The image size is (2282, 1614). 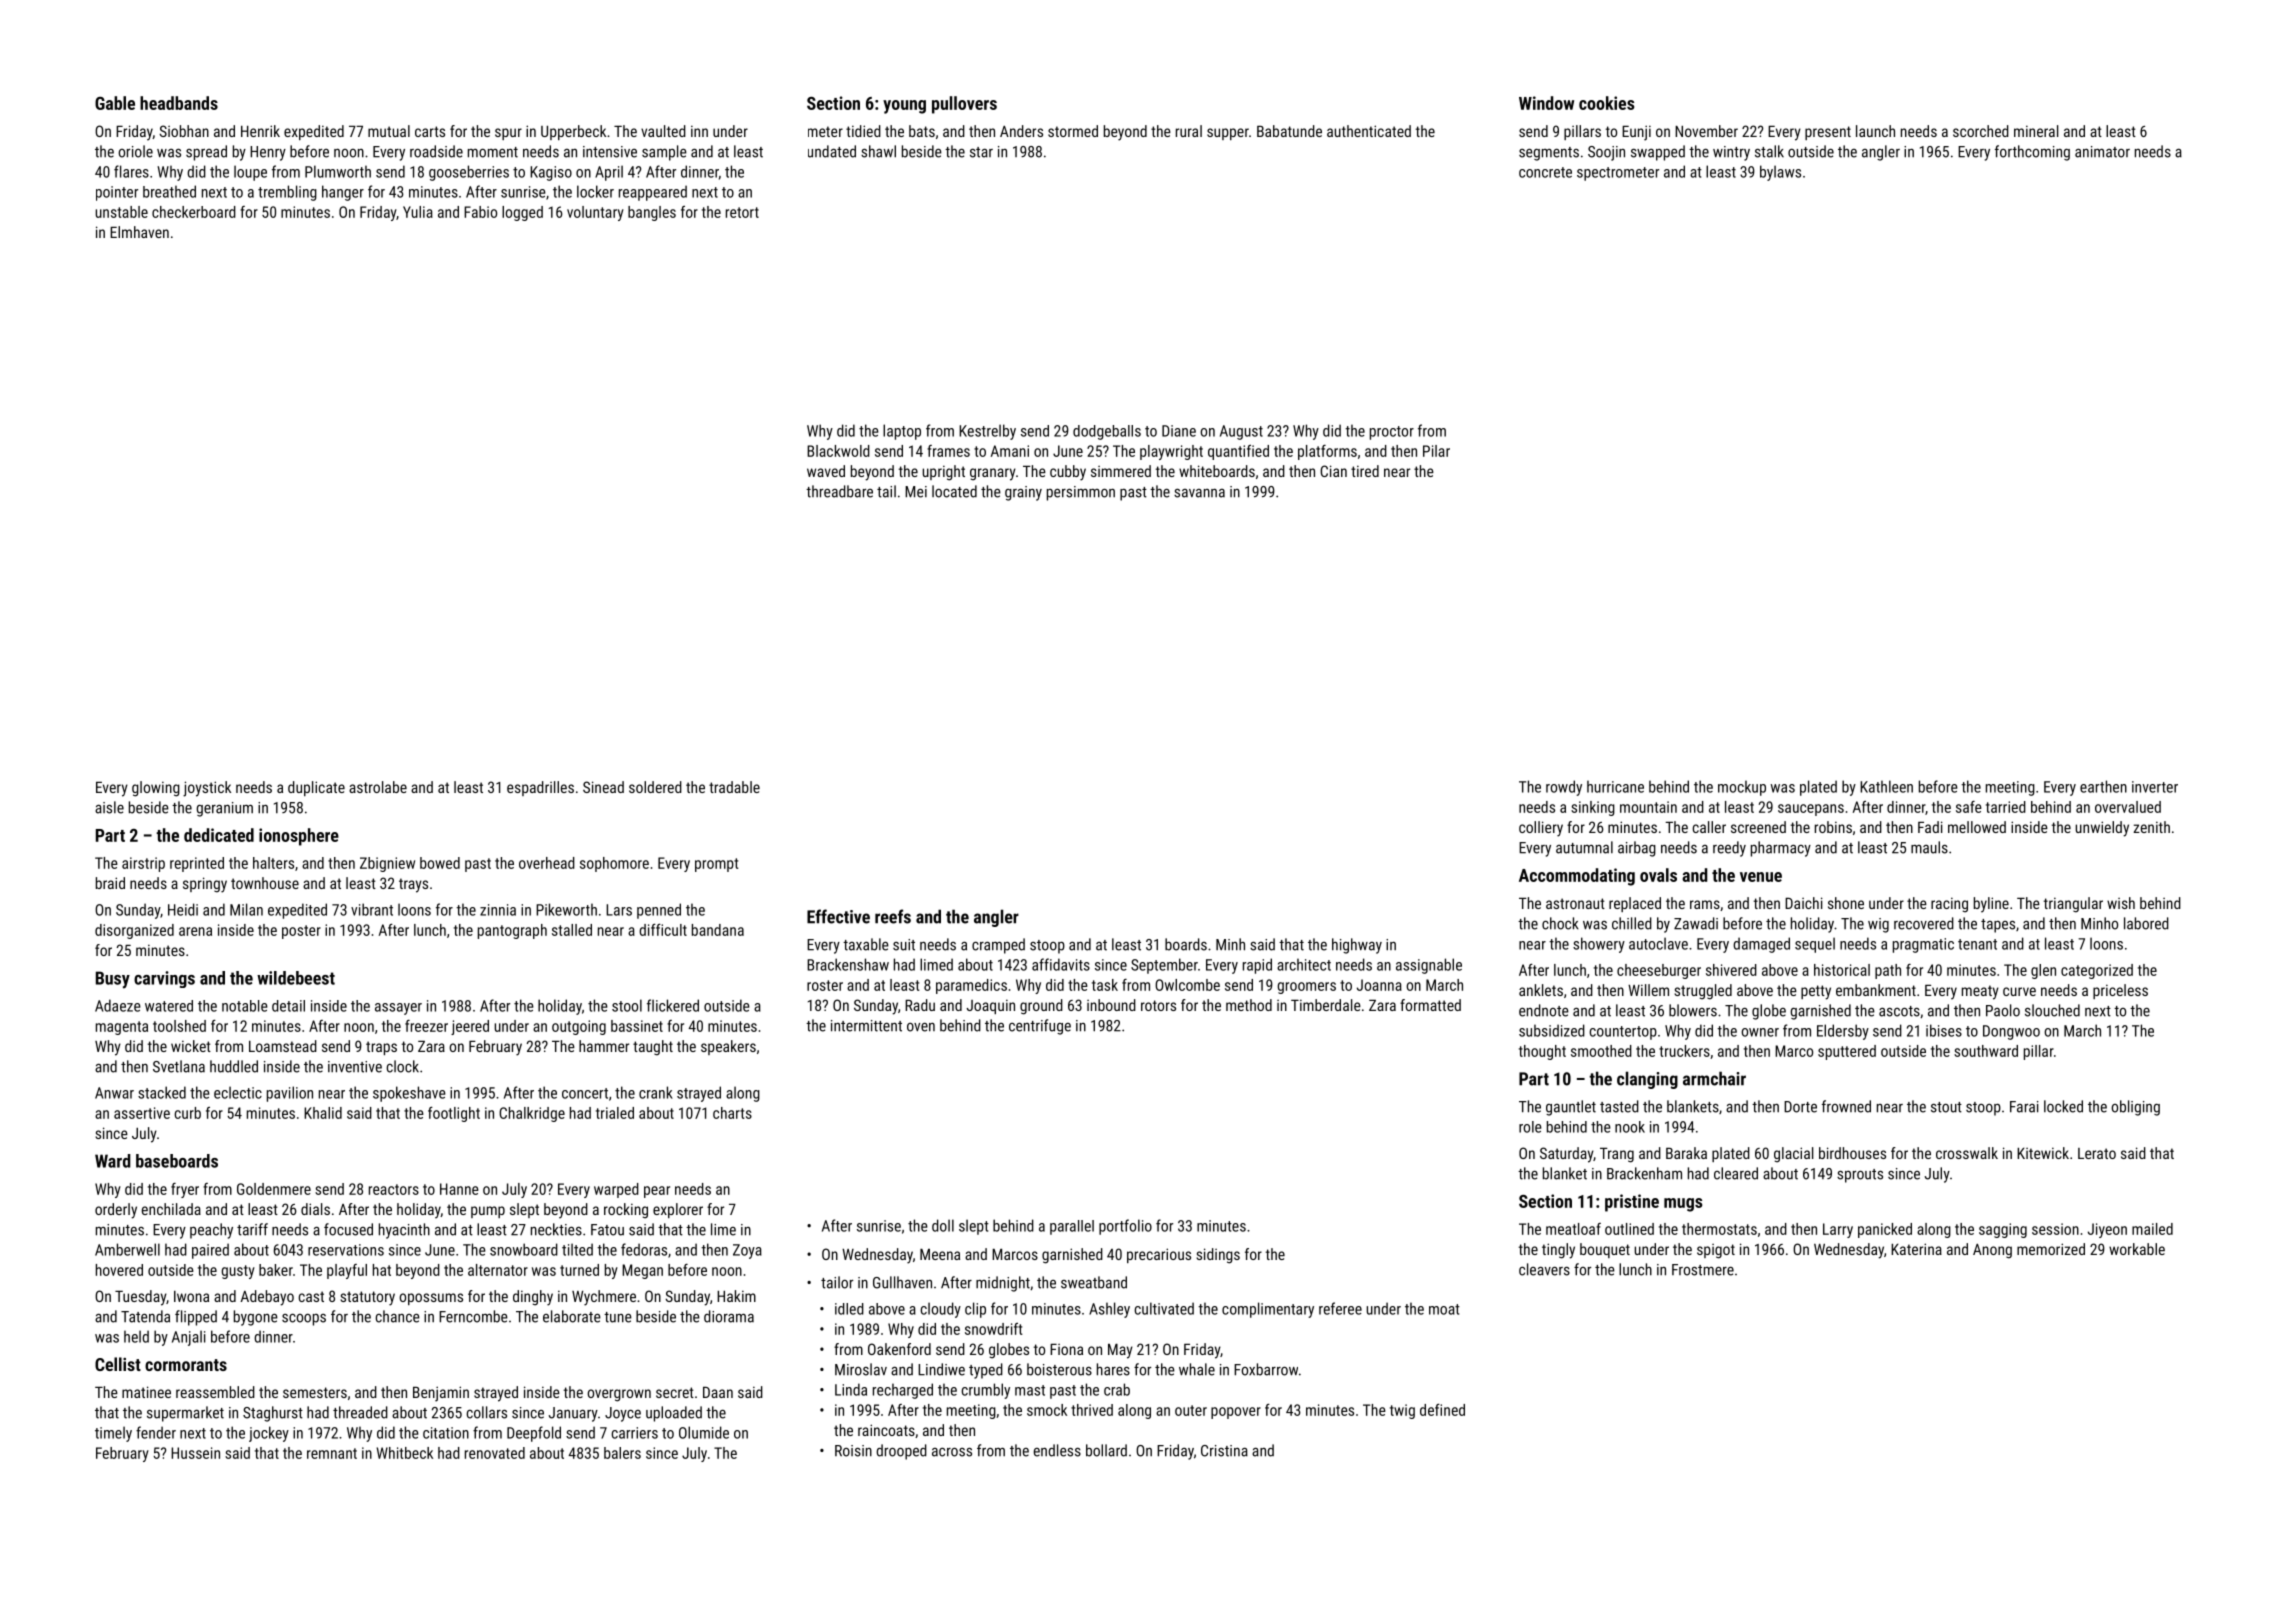 I want to click on tired, so click(x=1365, y=471).
